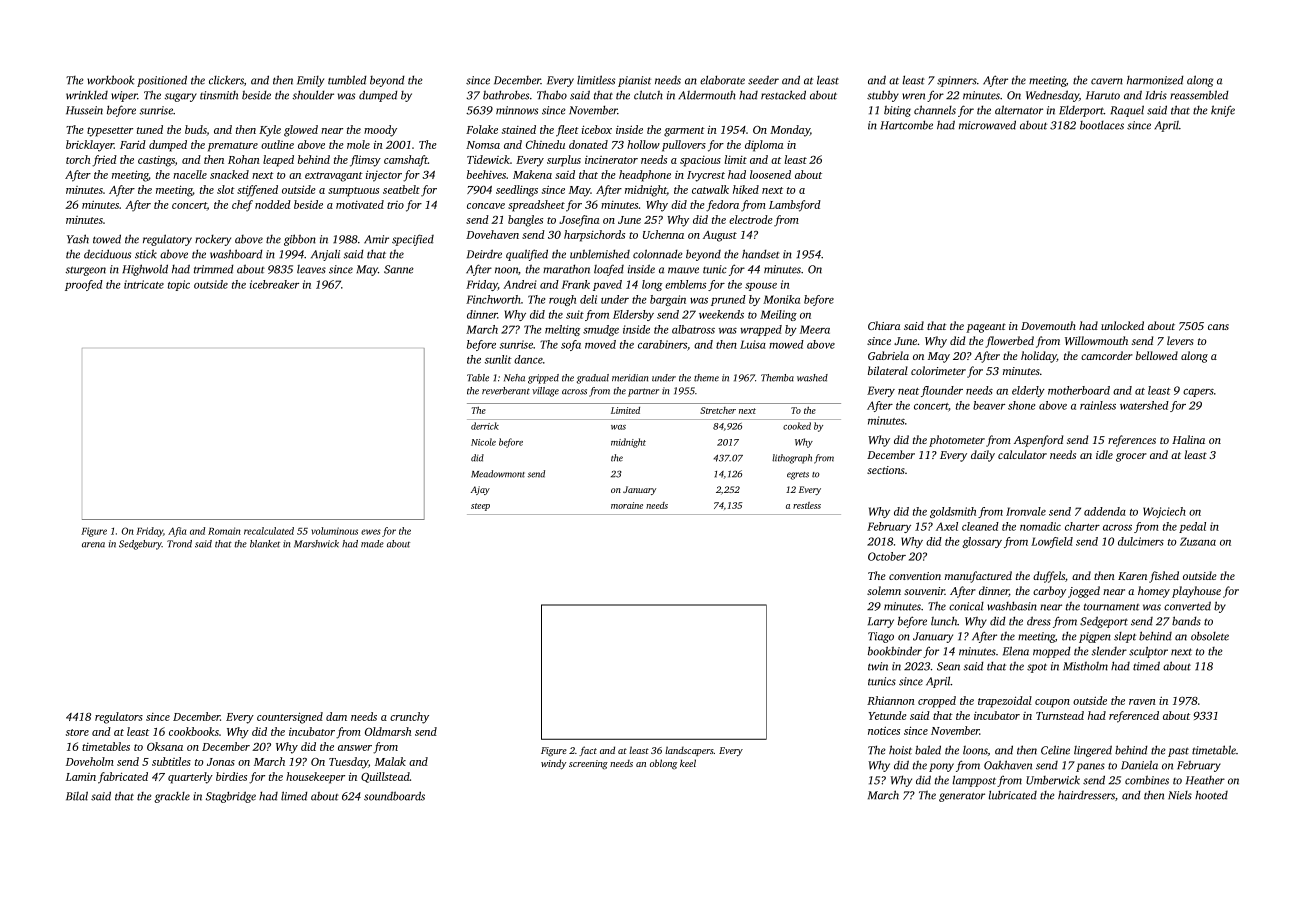 This screenshot has width=1308, height=924. I want to click on derrick, so click(485, 426).
